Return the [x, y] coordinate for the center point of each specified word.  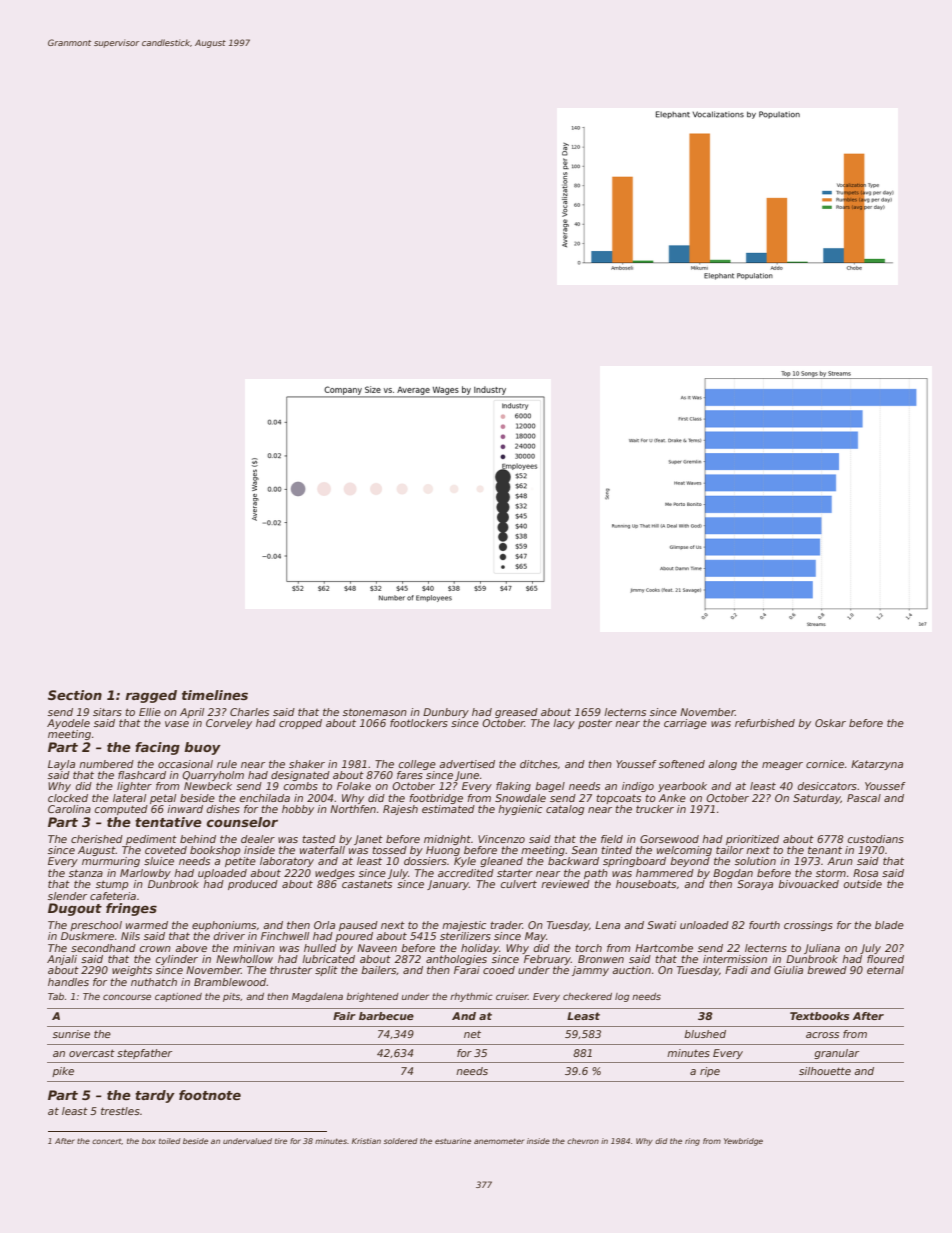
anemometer [499, 1141]
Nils [130, 936]
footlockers [419, 723]
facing [157, 748]
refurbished [765, 723]
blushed [705, 1034]
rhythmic [471, 997]
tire [281, 1141]
